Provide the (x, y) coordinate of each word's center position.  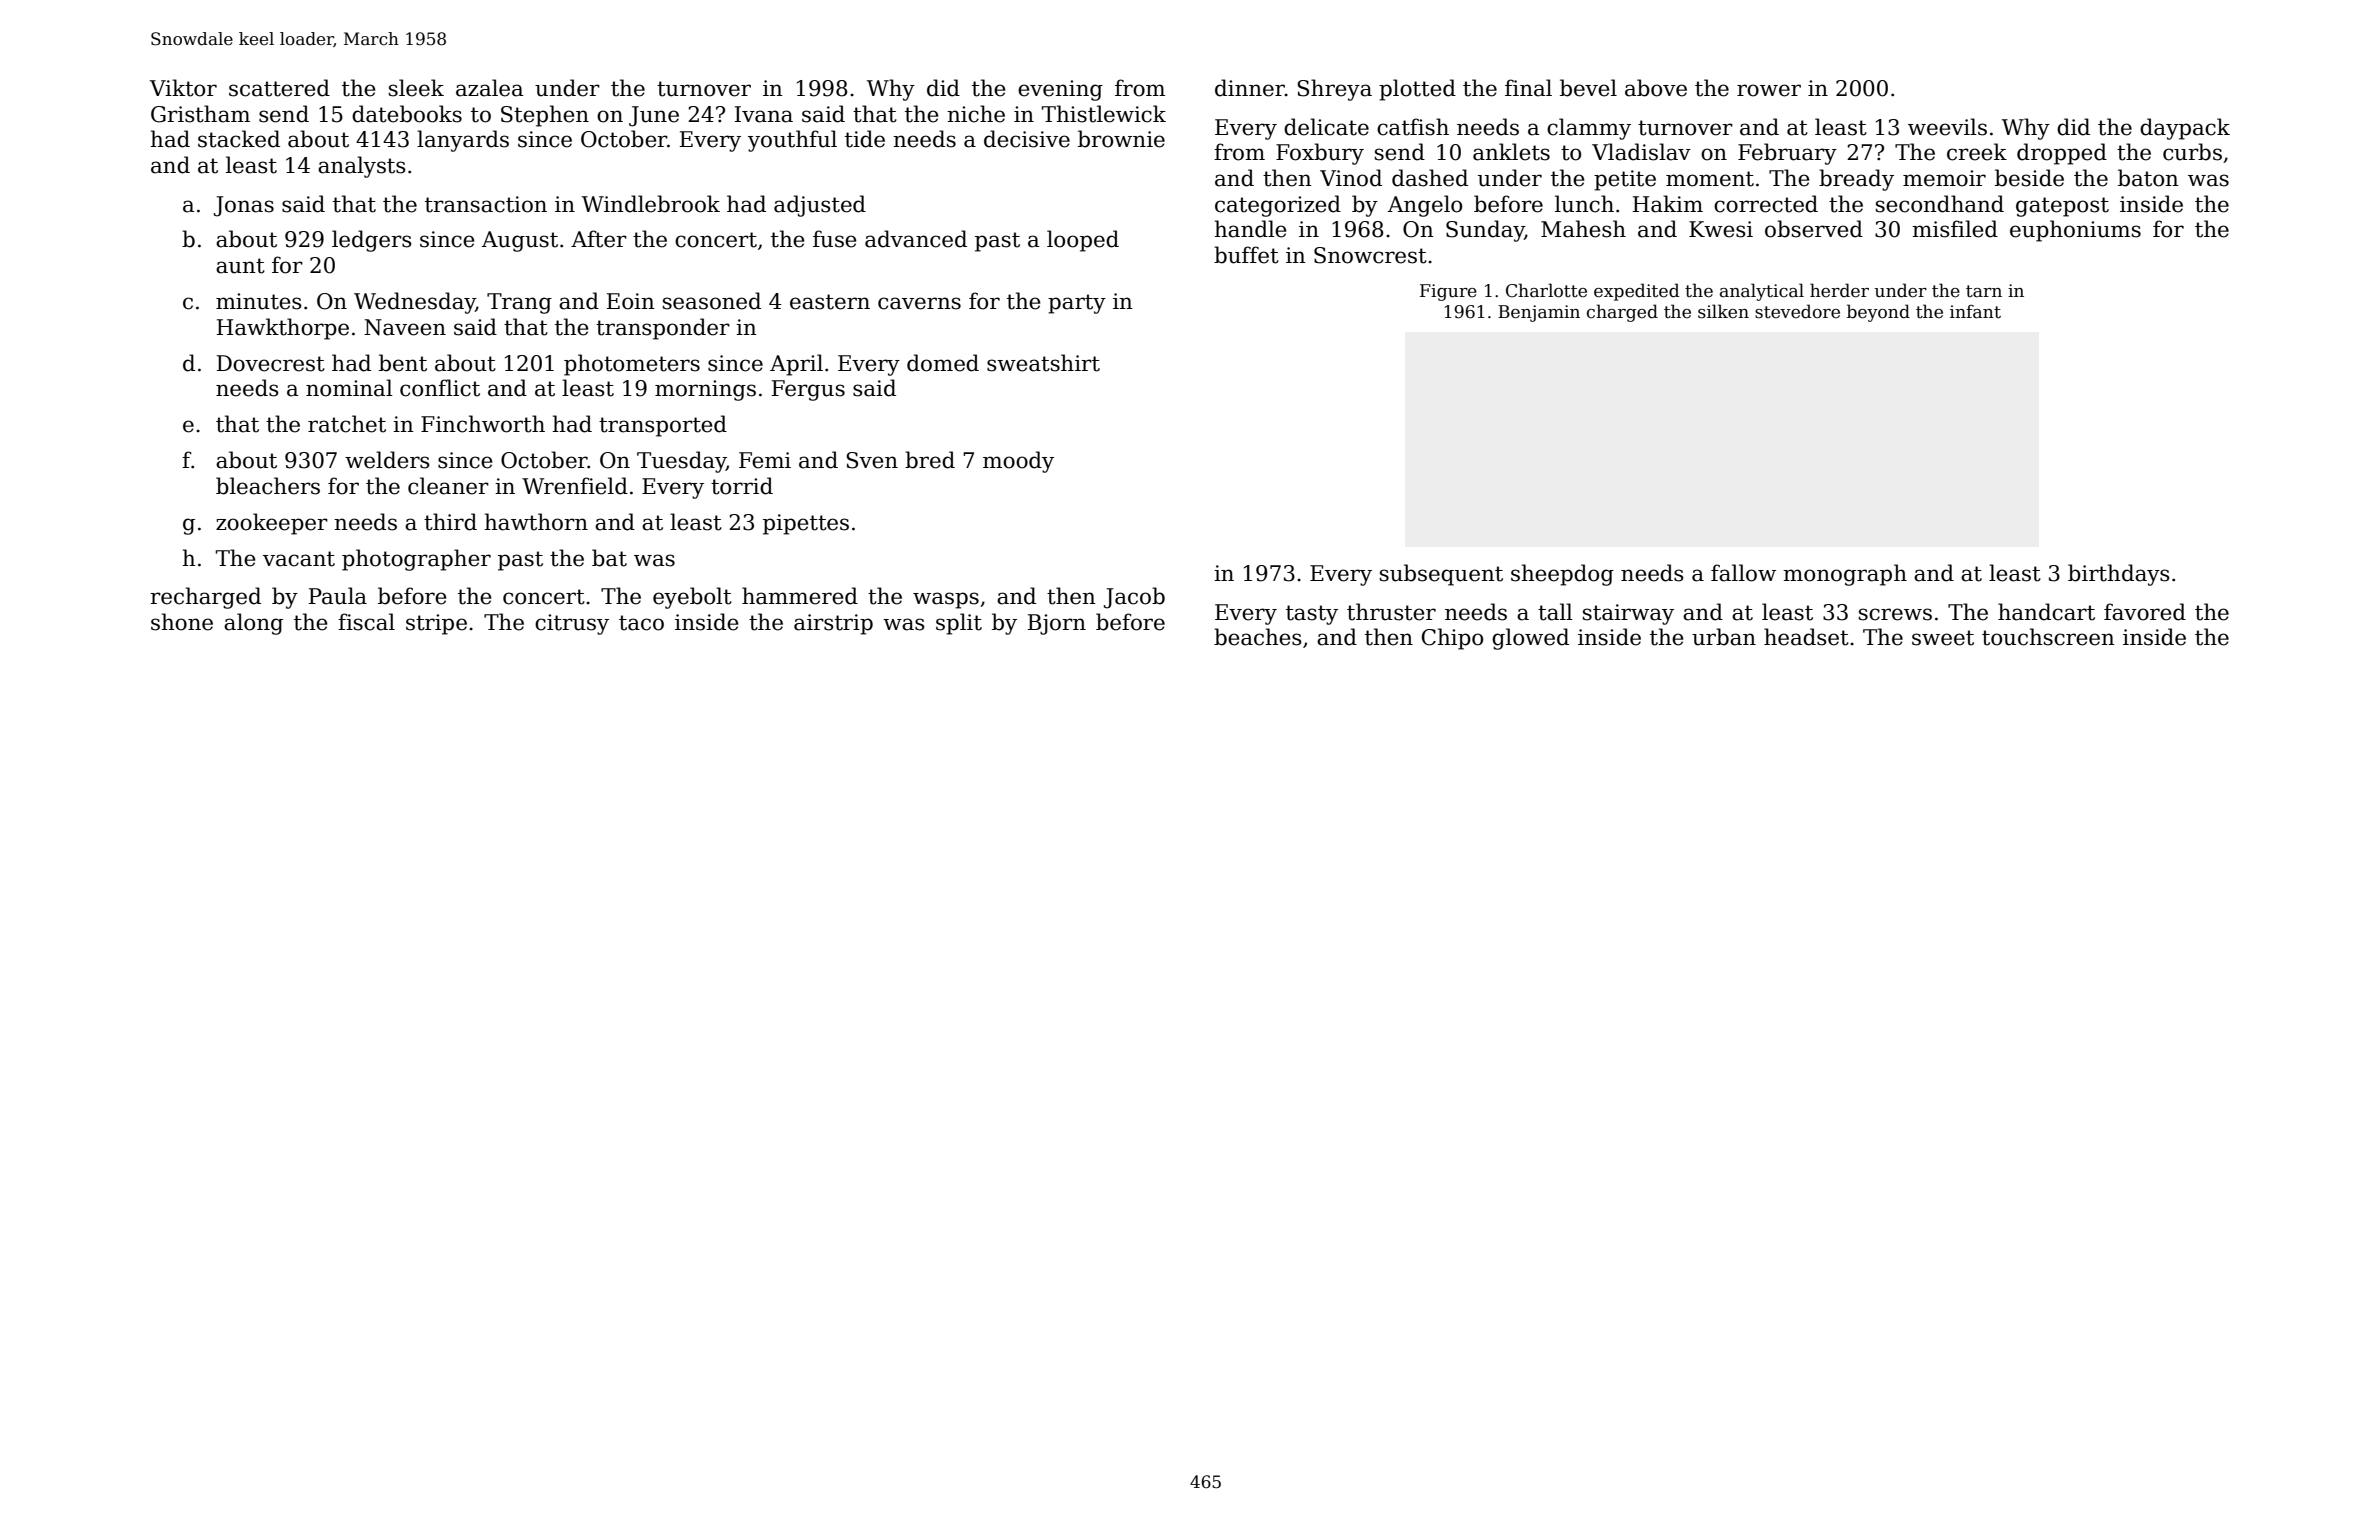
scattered (279, 88)
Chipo (1452, 639)
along (253, 624)
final (1528, 88)
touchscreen (2048, 637)
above (1656, 88)
